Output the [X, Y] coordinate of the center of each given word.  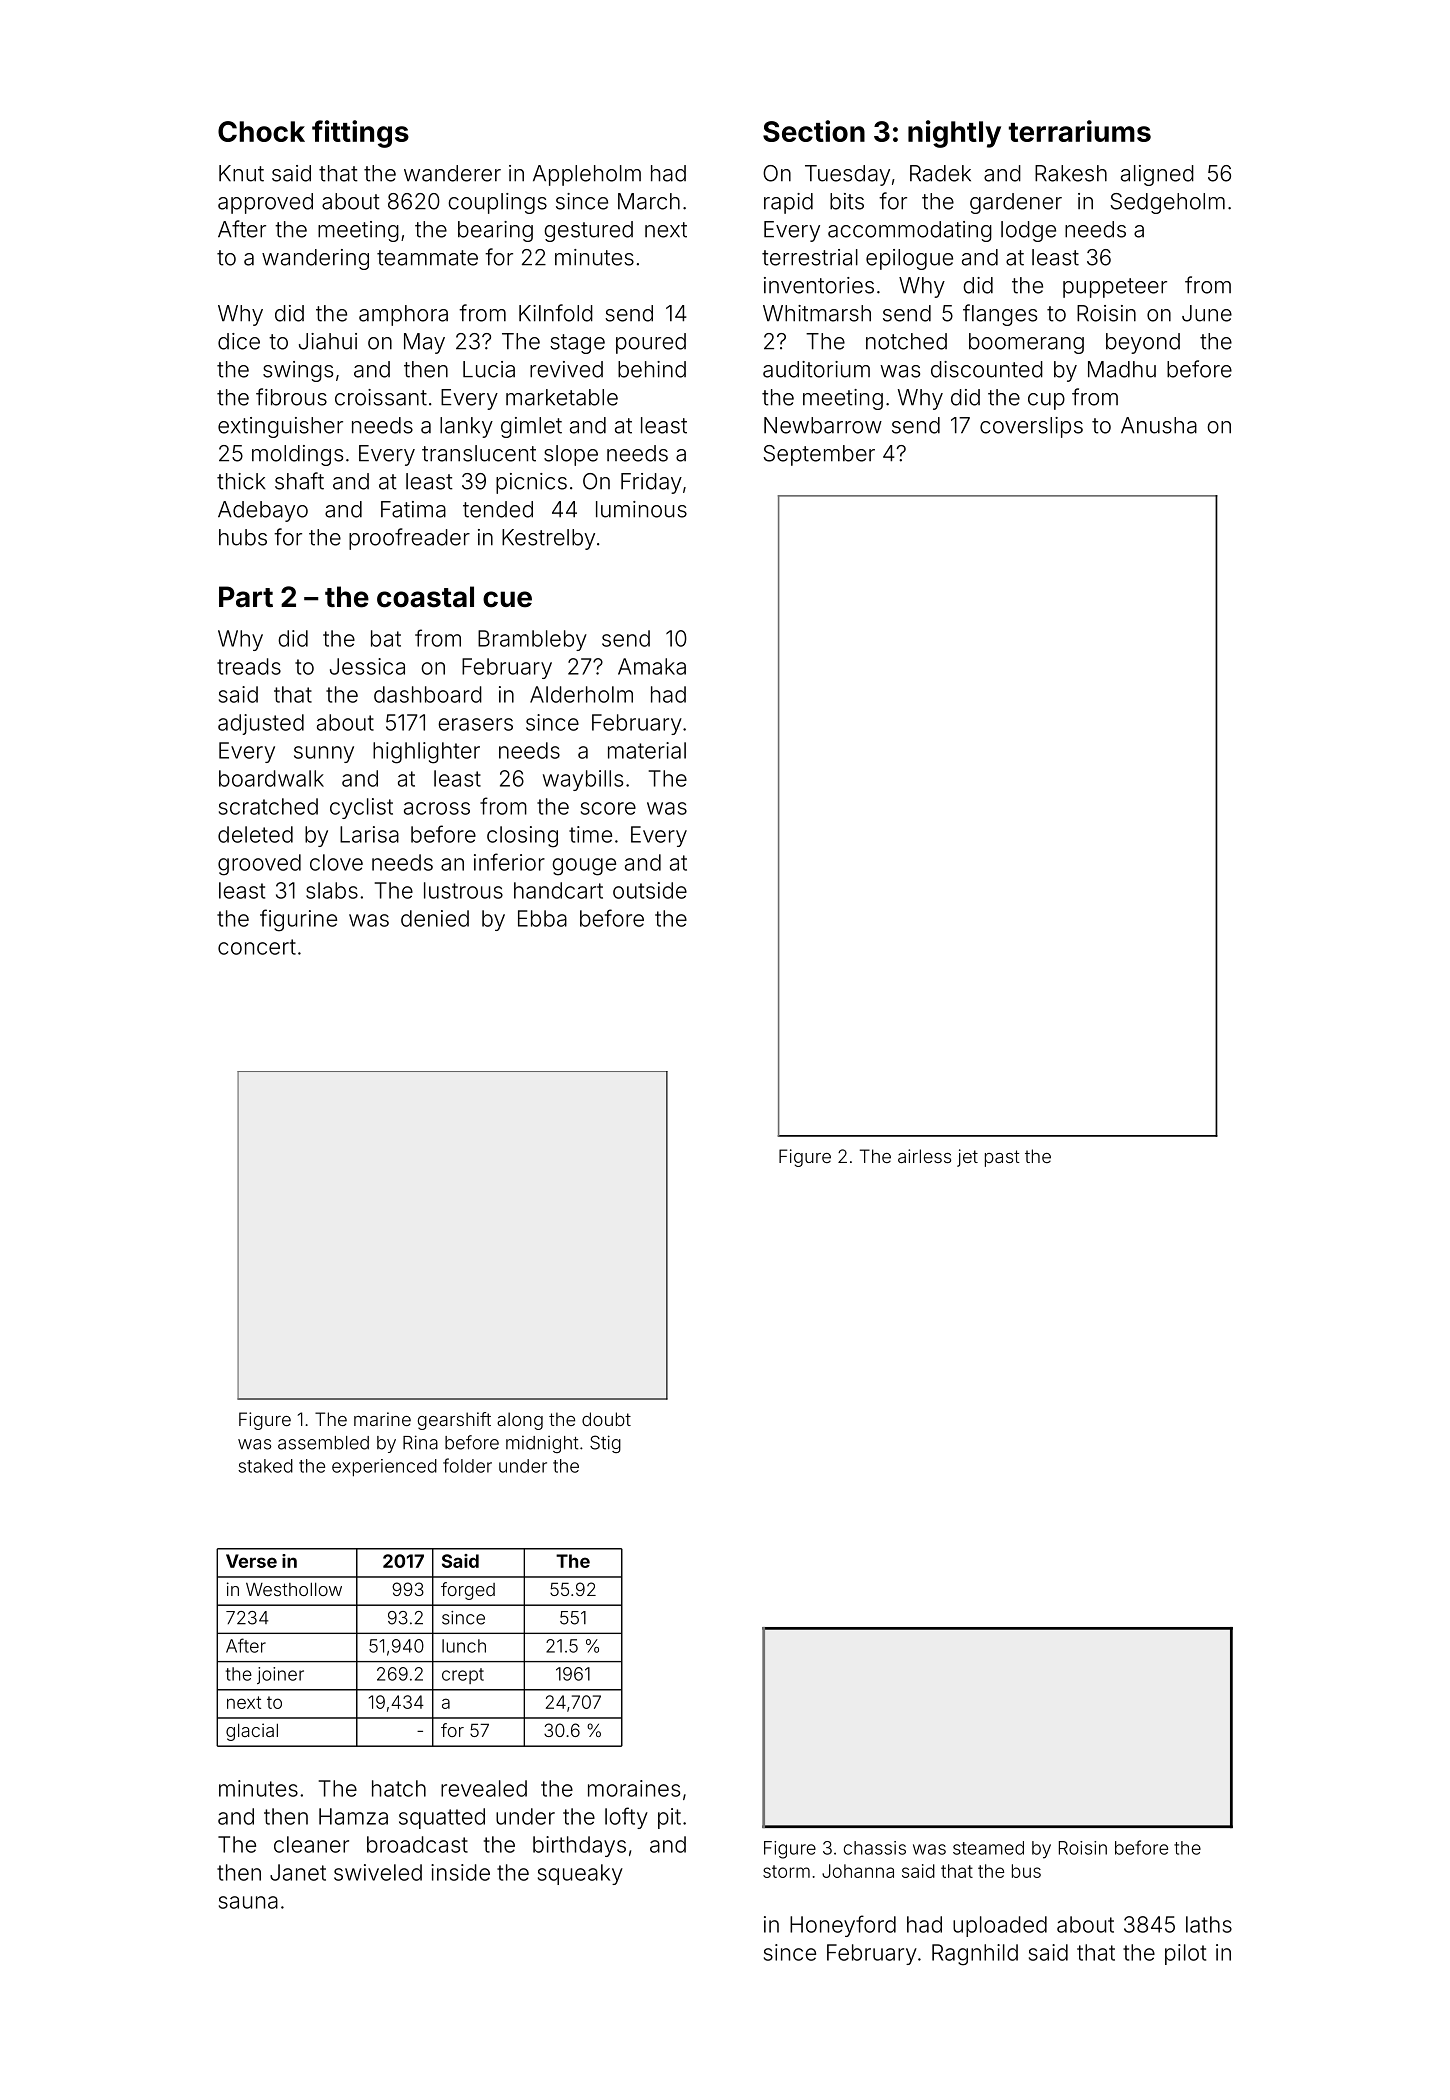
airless [924, 1156]
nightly [954, 134]
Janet [298, 1872]
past [1002, 1158]
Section [814, 131]
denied [435, 918]
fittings [360, 134]
